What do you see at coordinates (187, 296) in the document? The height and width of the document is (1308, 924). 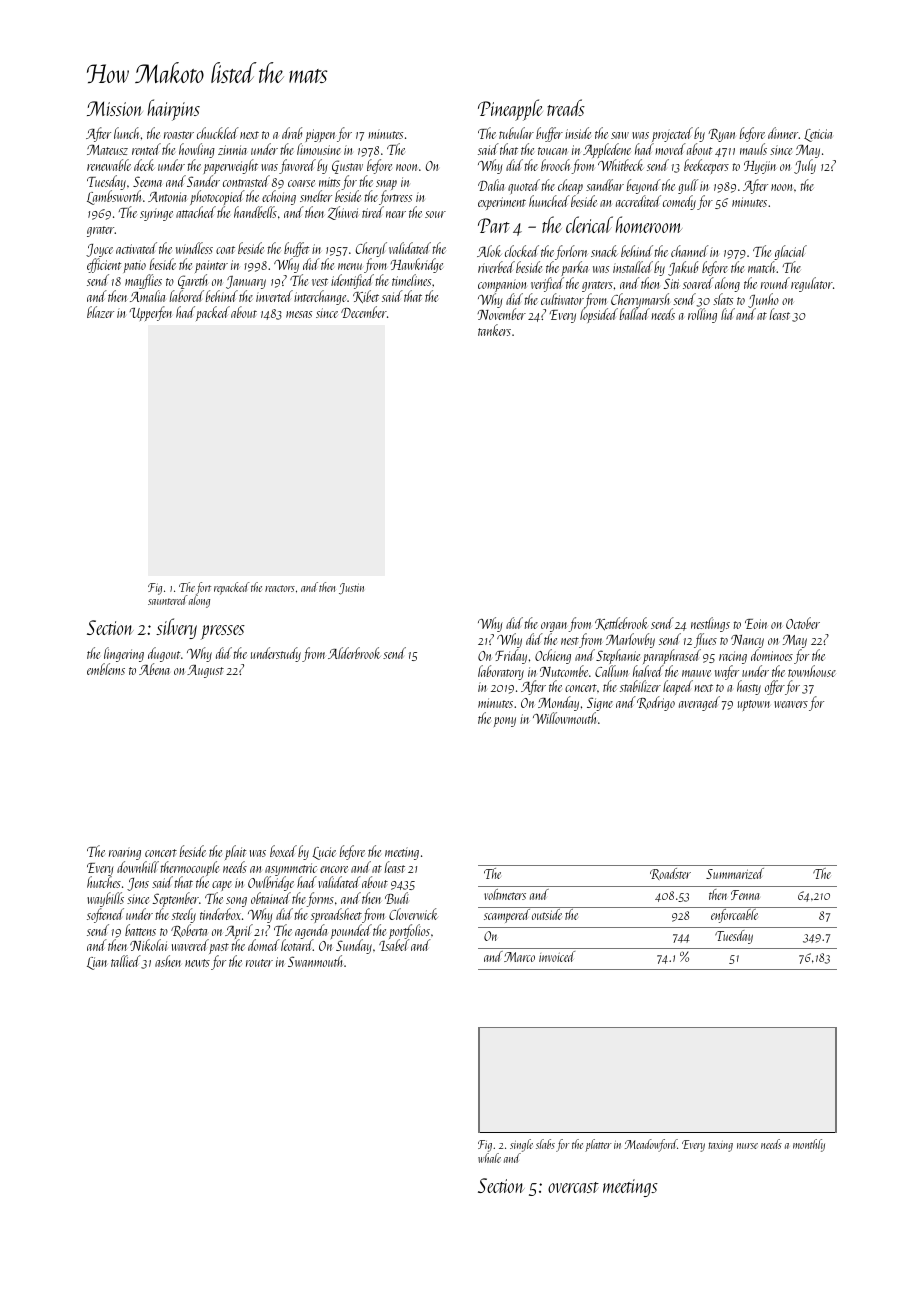 I see `labored` at bounding box center [187, 296].
